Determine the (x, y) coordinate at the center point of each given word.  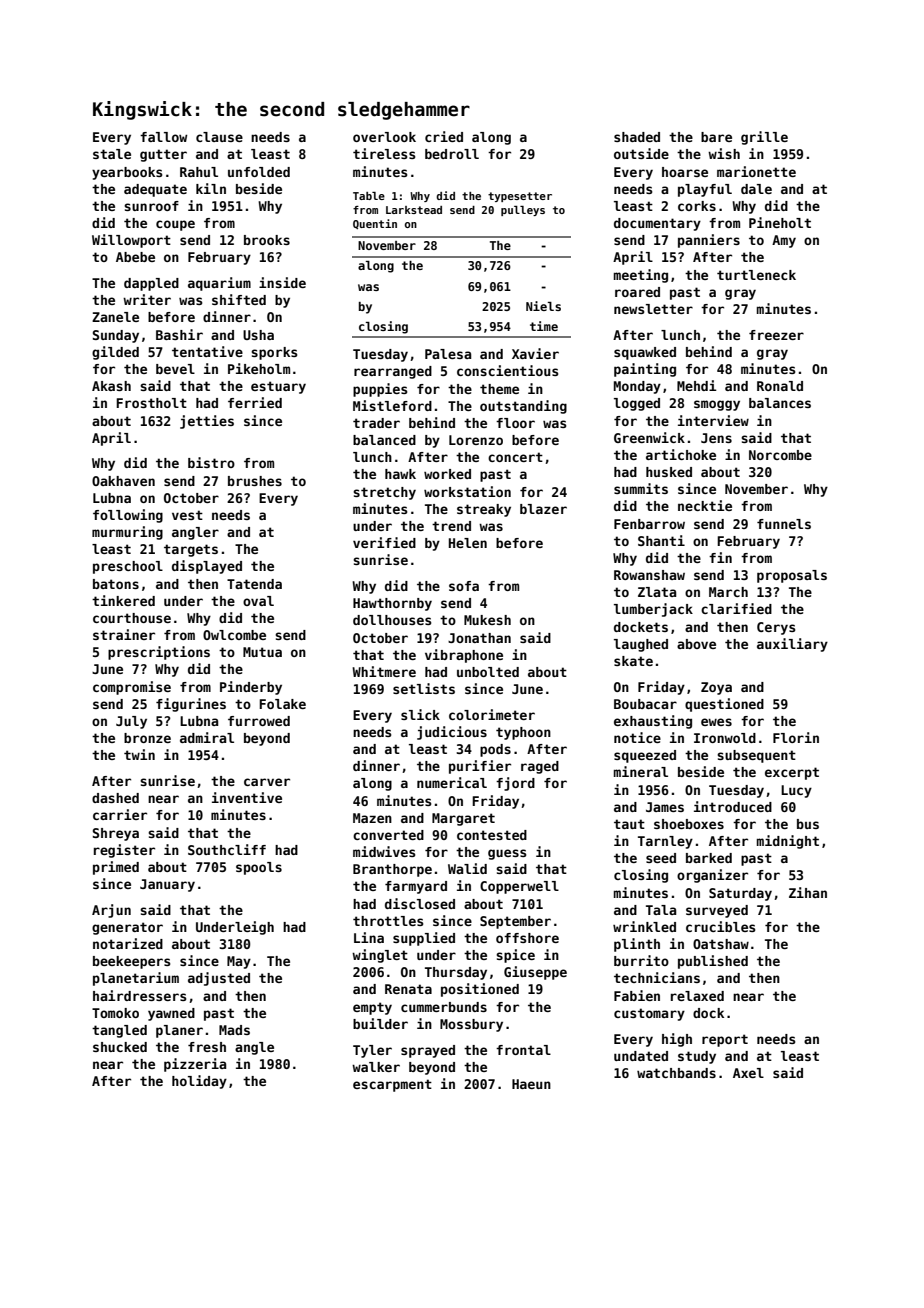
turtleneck (756, 275)
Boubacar (645, 704)
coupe (175, 225)
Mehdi (697, 385)
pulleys (523, 211)
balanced (384, 440)
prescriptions (159, 653)
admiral (207, 737)
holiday (199, 1082)
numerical (452, 782)
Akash (111, 386)
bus (808, 824)
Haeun (531, 1084)
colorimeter (492, 714)
